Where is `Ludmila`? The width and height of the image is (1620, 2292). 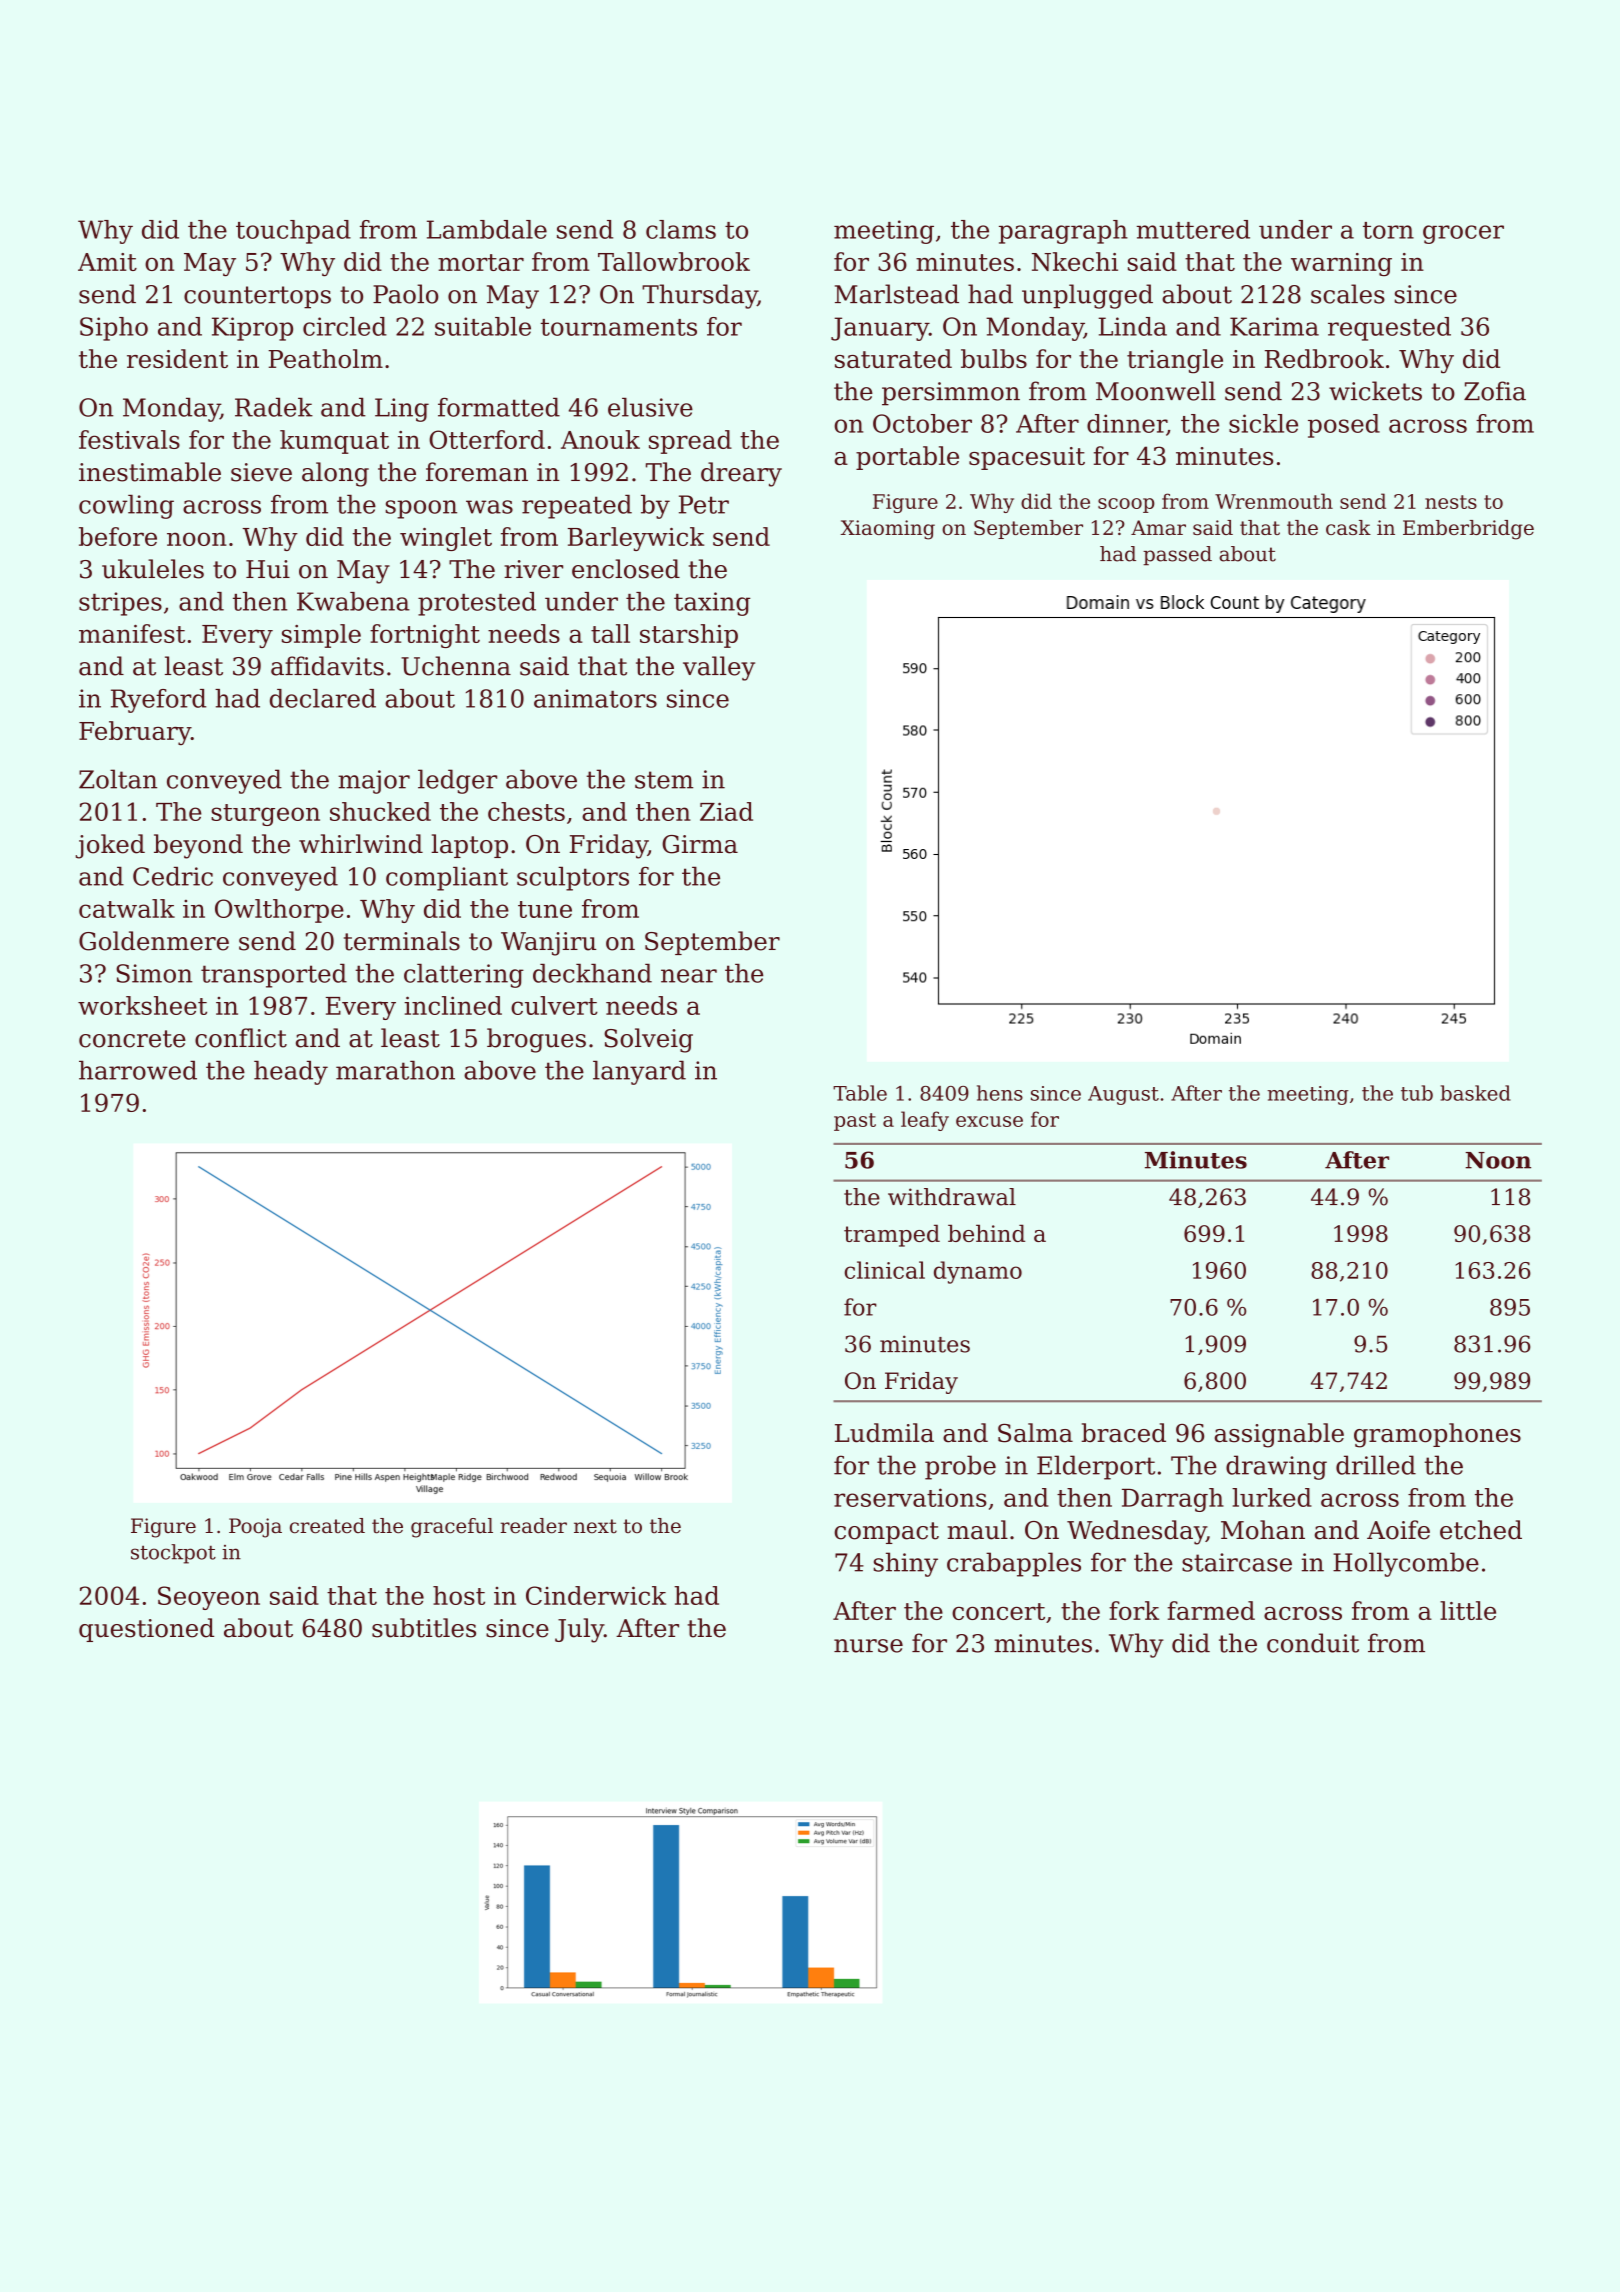
Ludmila is located at coordinates (884, 1433).
